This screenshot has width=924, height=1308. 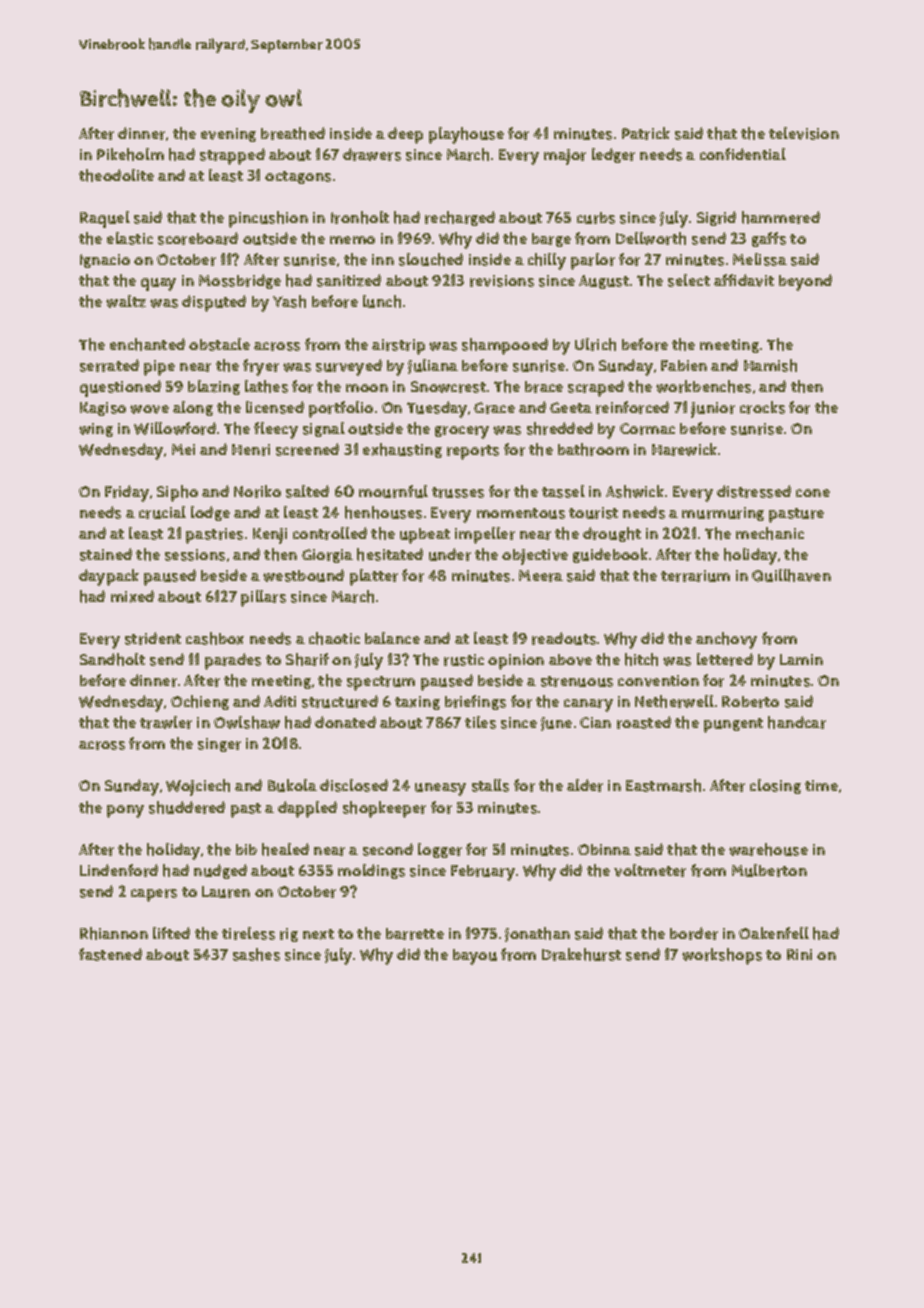 I want to click on exhausting, so click(x=402, y=450).
